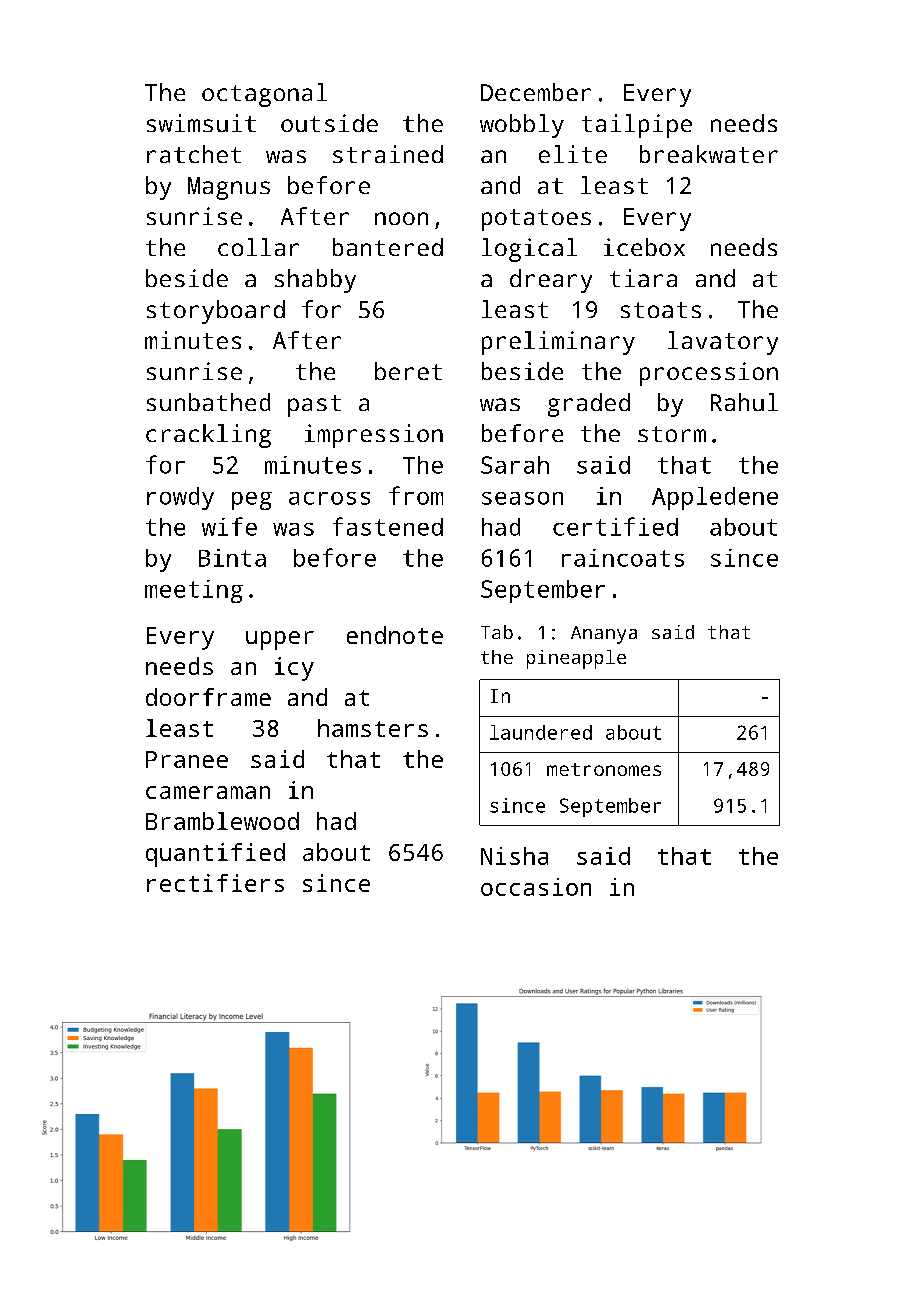 The image size is (924, 1311). I want to click on quantified, so click(215, 855).
